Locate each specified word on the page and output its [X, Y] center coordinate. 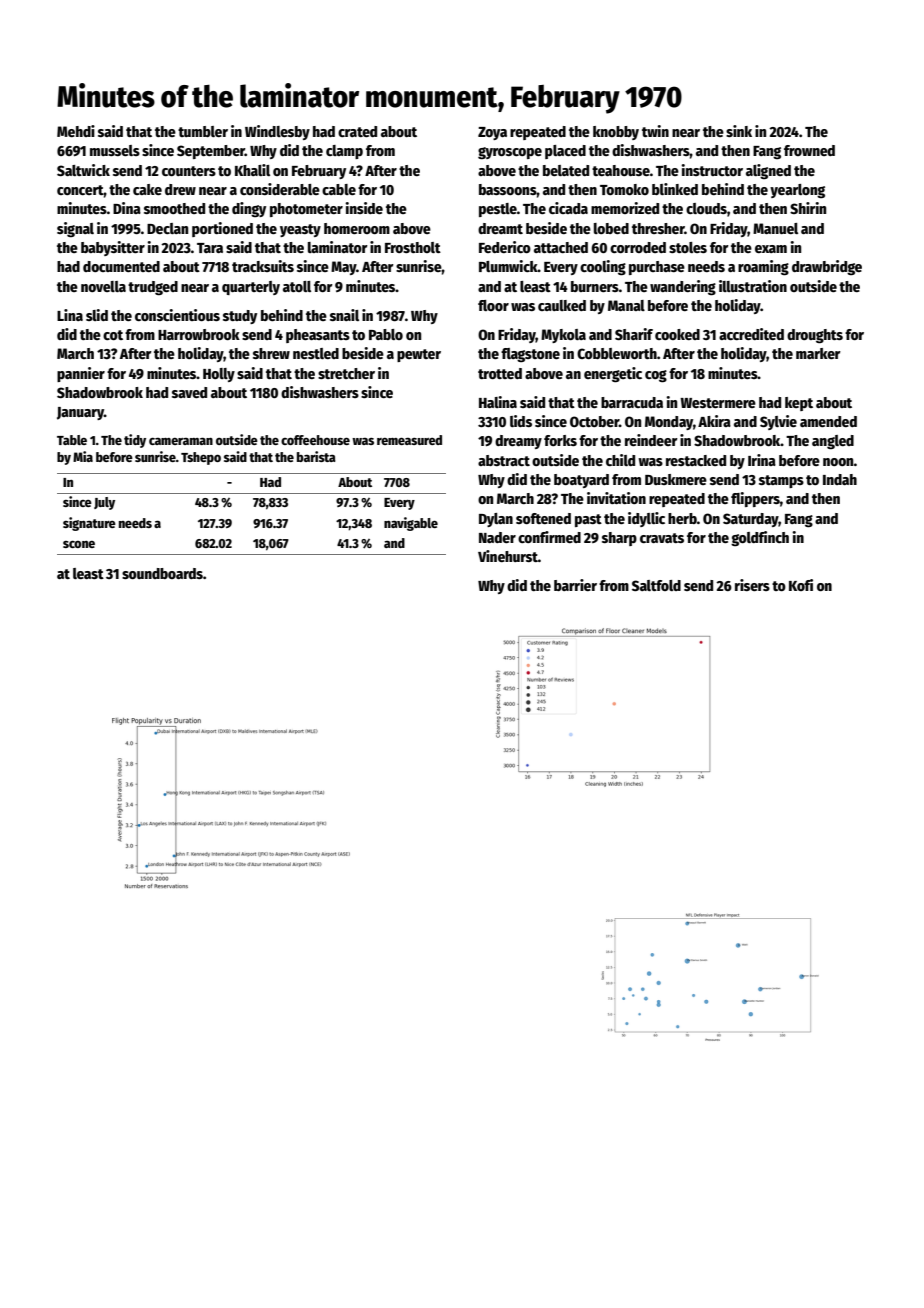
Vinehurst [508, 556]
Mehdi [76, 131]
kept [799, 404]
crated [357, 131]
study [240, 317]
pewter [419, 355]
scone [79, 544]
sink [739, 131]
